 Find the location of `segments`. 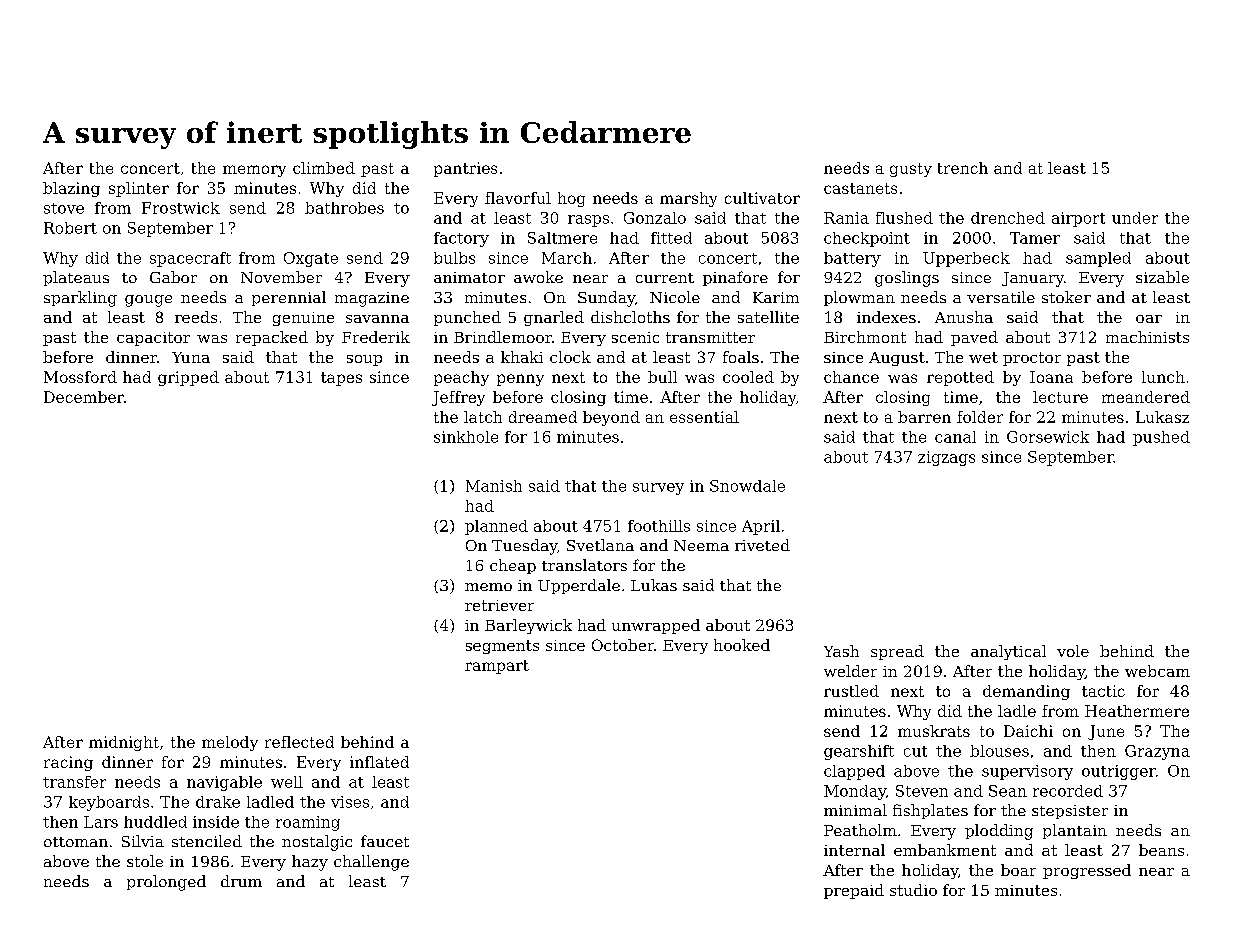

segments is located at coordinates (502, 647).
